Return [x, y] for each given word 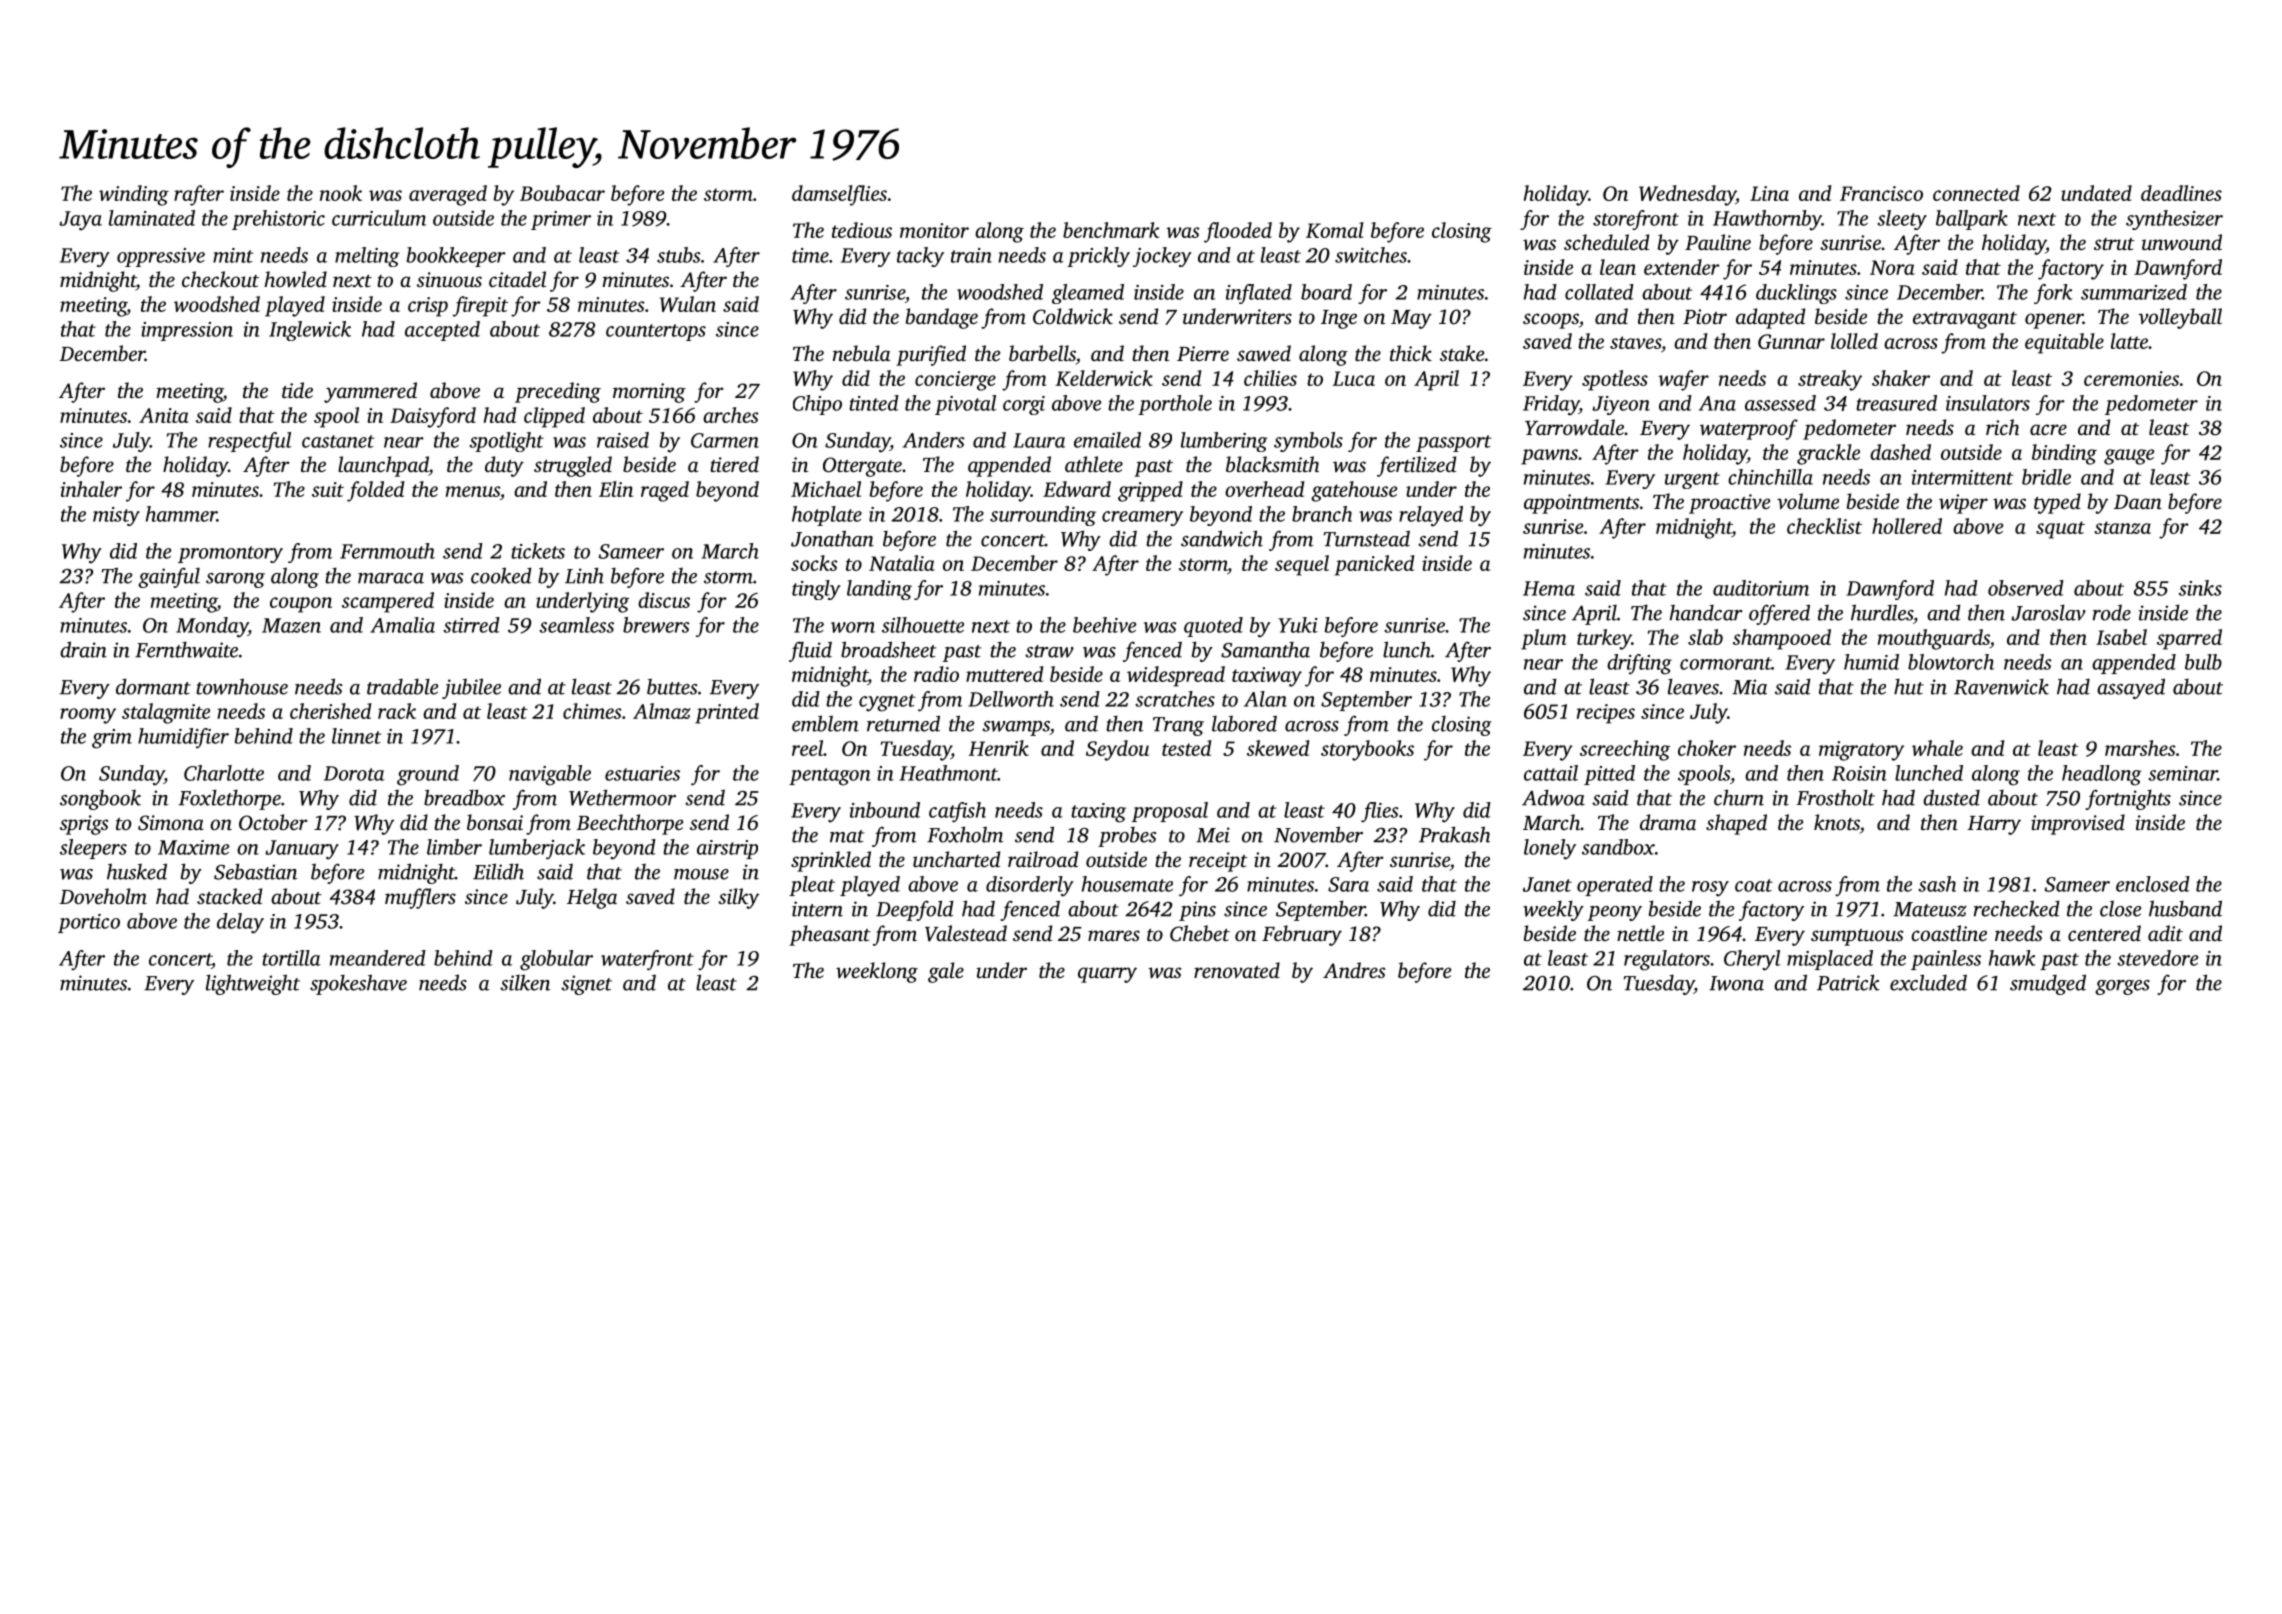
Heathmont [948, 773]
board [1326, 292]
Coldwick [1073, 316]
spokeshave [358, 984]
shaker [1901, 378]
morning [649, 393]
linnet [356, 736]
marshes [2140, 748]
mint [233, 255]
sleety [1902, 220]
